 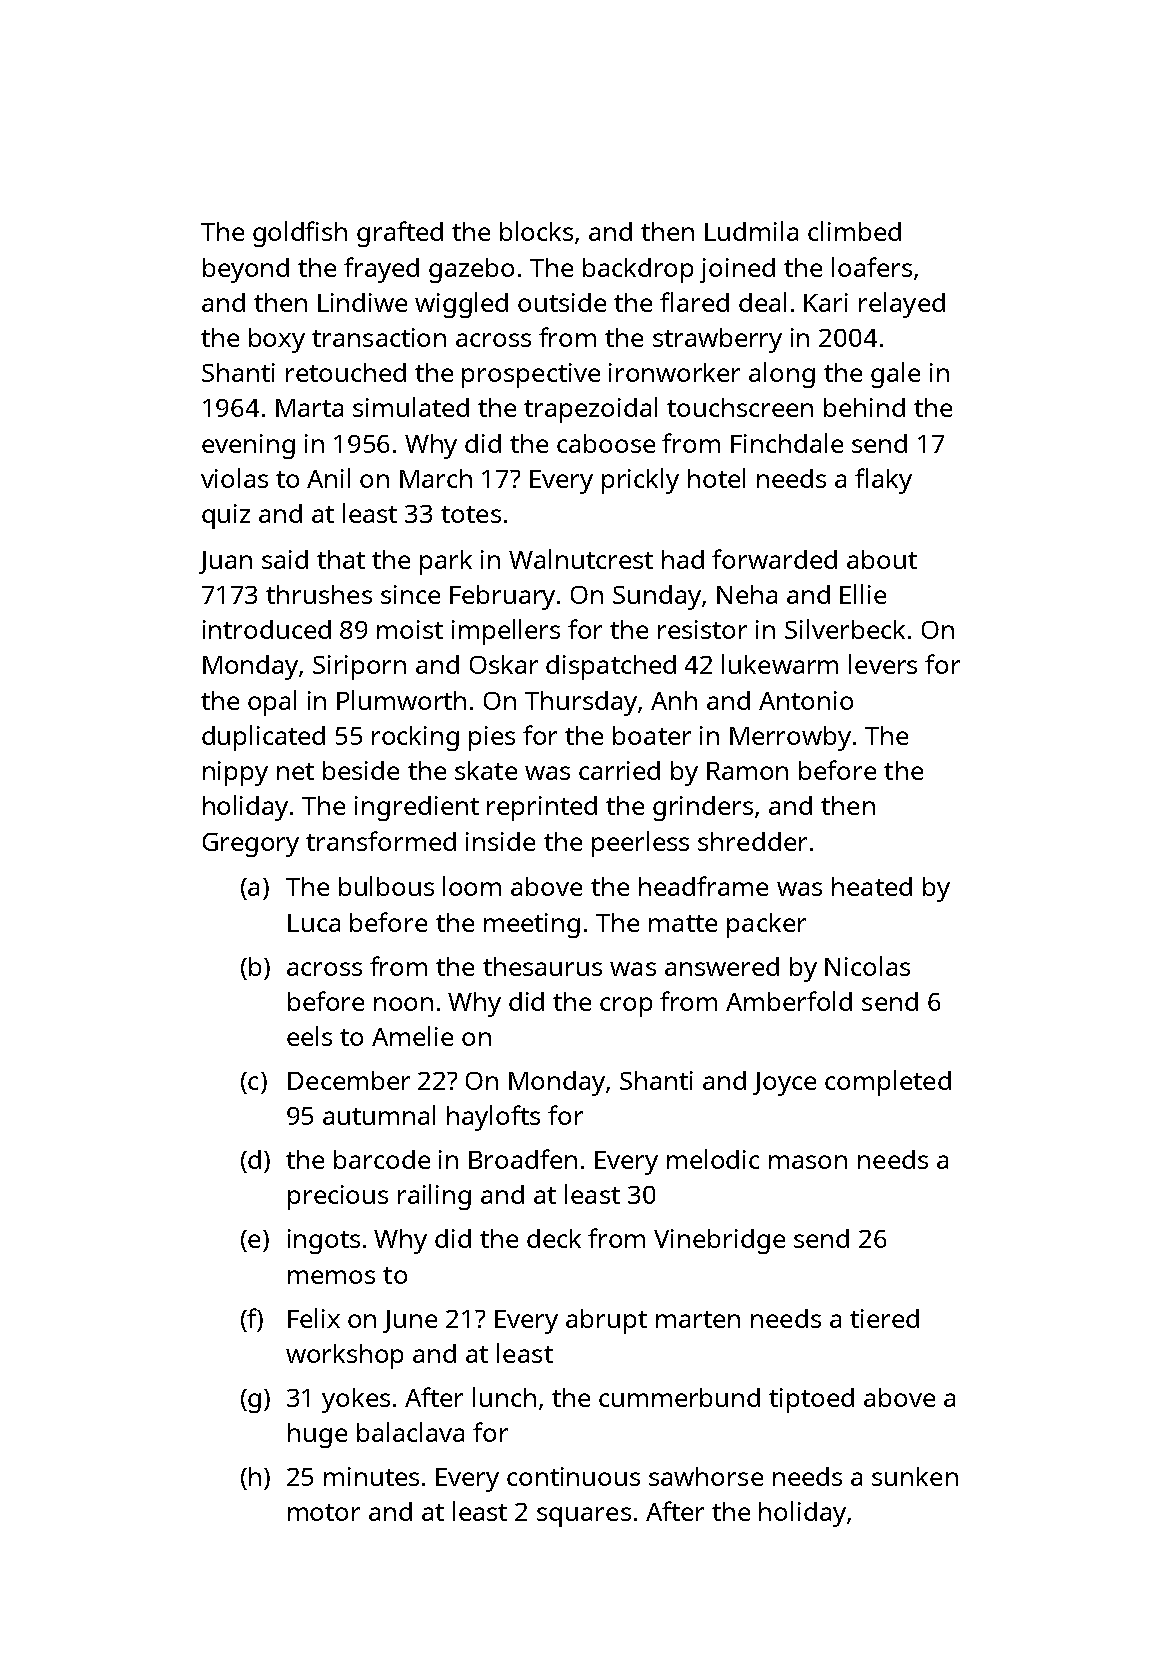 I want to click on December, so click(x=349, y=1080).
